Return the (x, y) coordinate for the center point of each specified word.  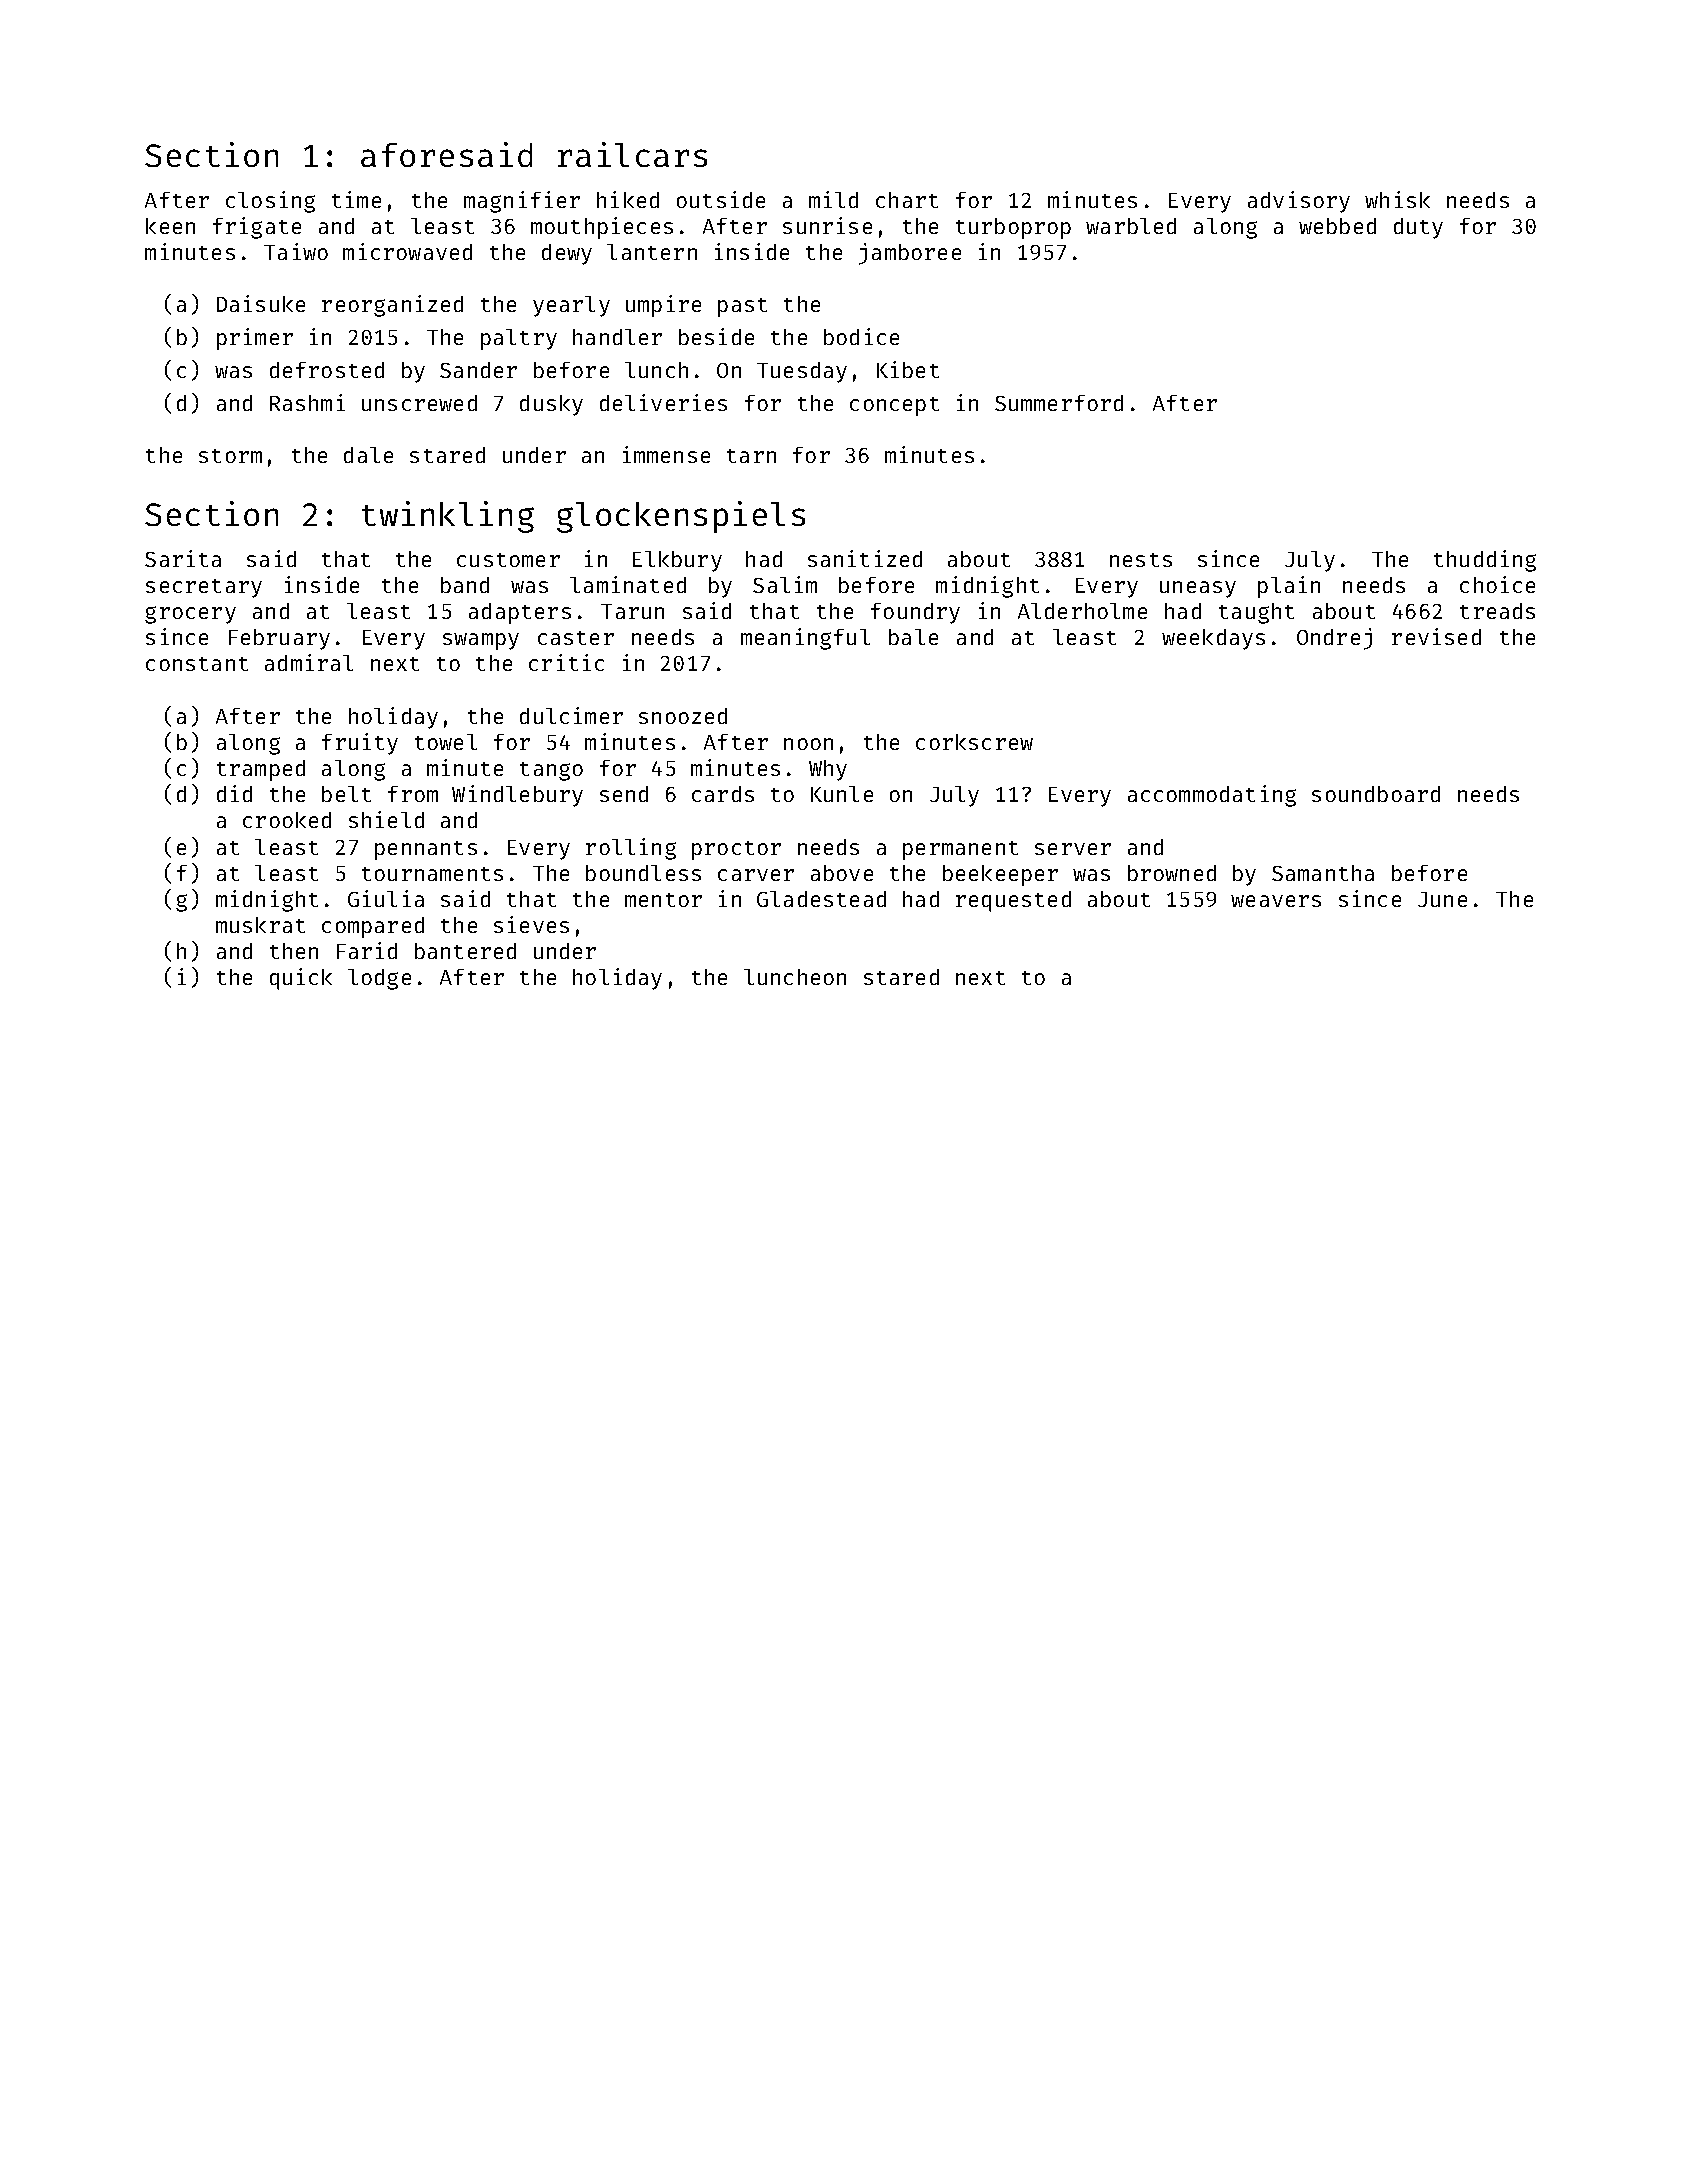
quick (301, 979)
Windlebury (517, 796)
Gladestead (821, 899)
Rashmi (307, 402)
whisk (1397, 199)
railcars (632, 154)
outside (721, 199)
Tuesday (802, 372)
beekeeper (1000, 875)
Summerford (1059, 403)
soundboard (1376, 794)
